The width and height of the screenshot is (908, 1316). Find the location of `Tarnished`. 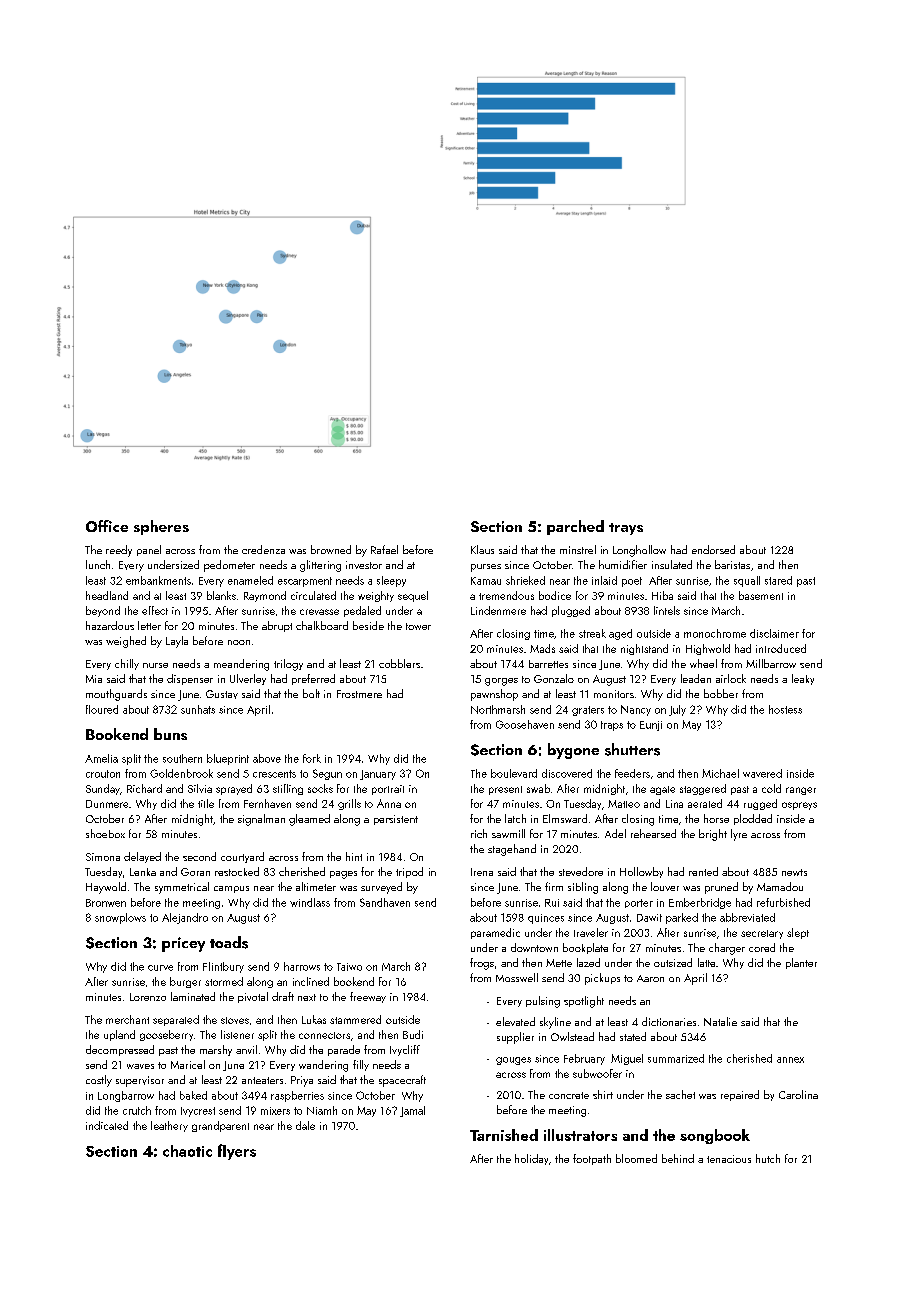

Tarnished is located at coordinates (504, 1135).
